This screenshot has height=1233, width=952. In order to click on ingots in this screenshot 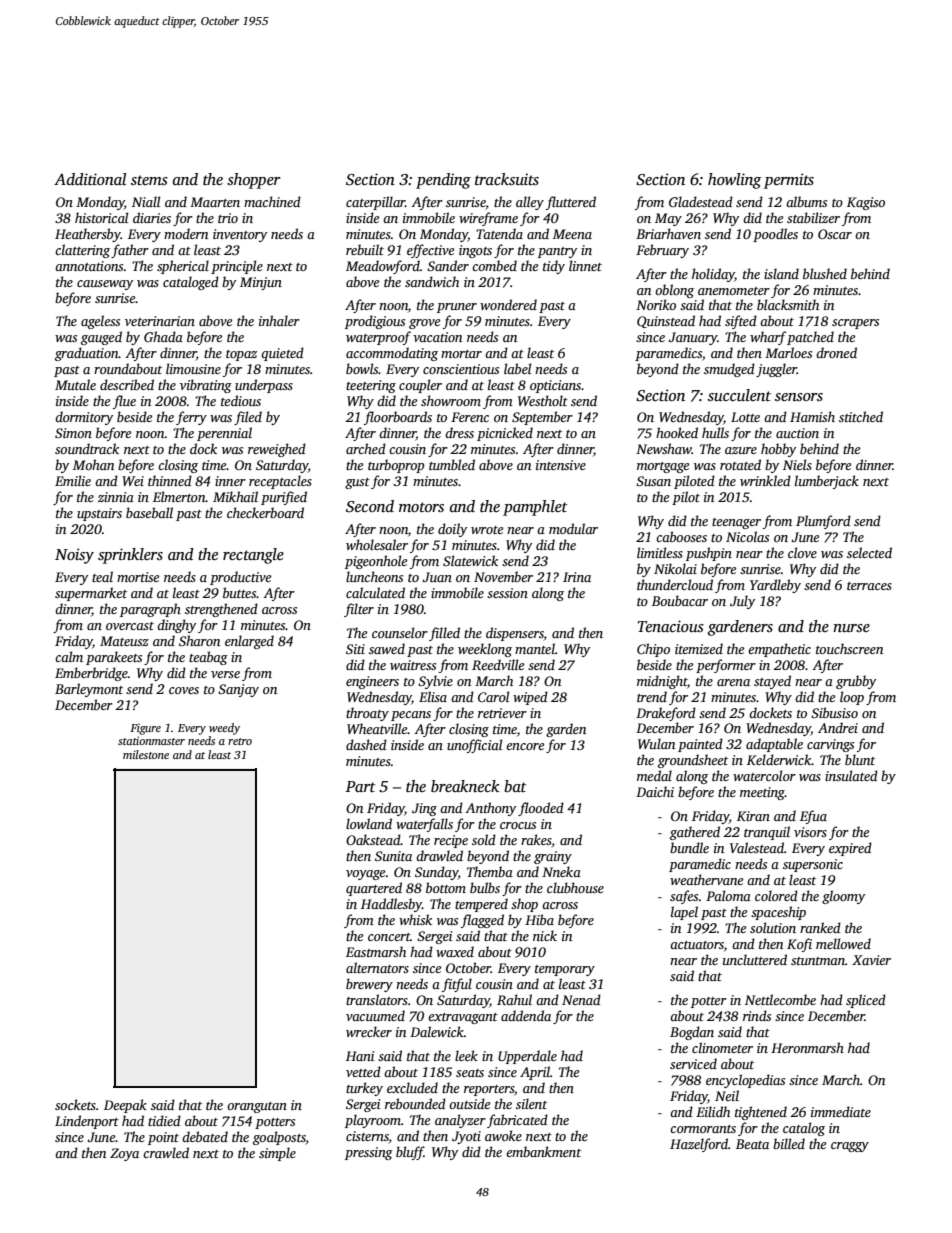, I will do `click(475, 251)`.
